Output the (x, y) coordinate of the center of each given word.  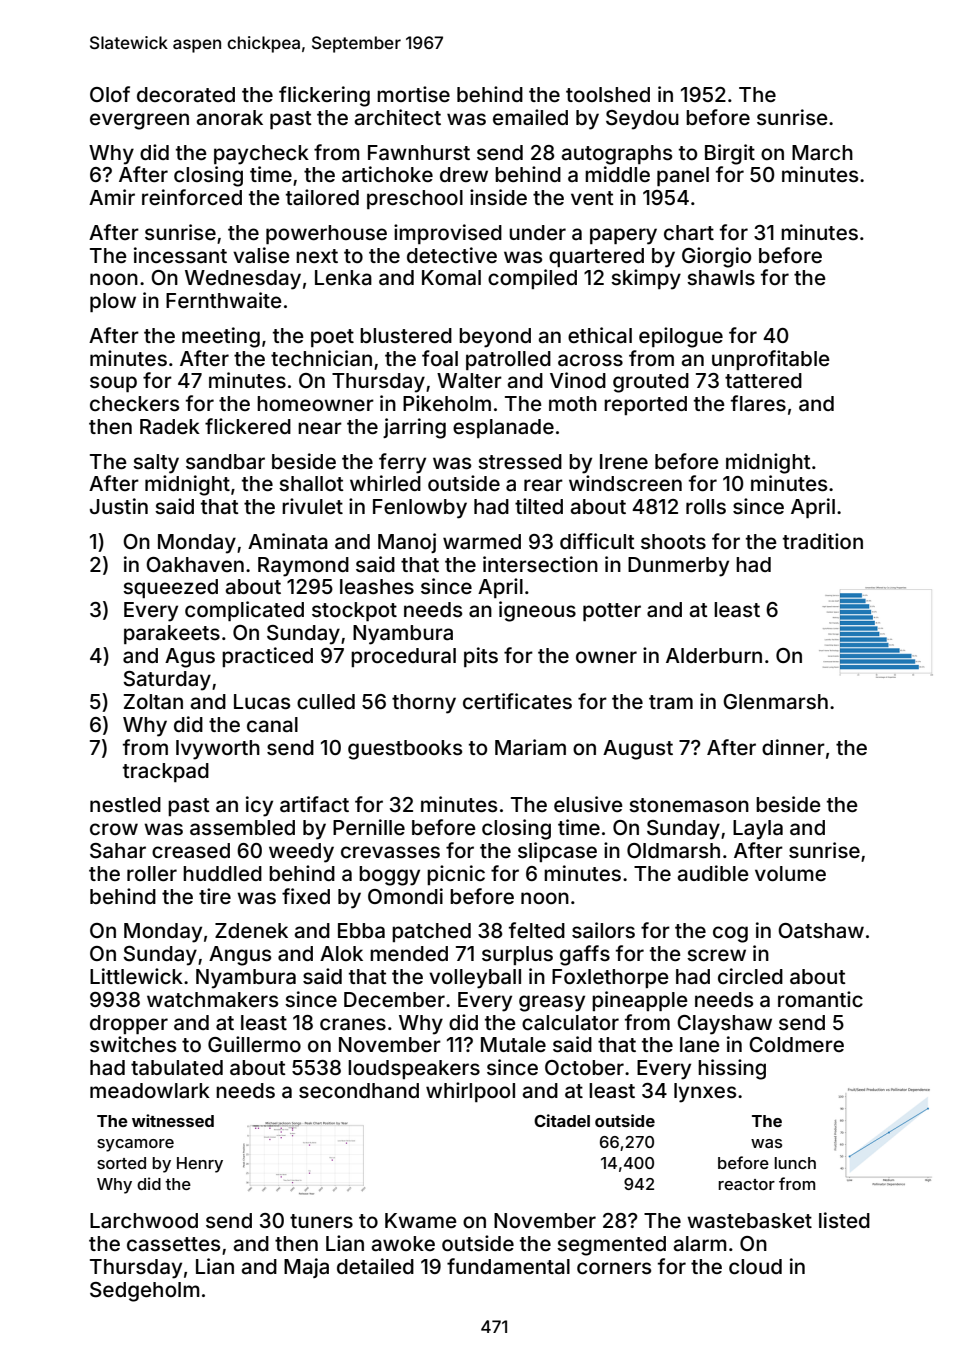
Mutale (513, 1044)
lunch (795, 1163)
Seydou (642, 120)
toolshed (608, 94)
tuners (321, 1221)
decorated (186, 94)
